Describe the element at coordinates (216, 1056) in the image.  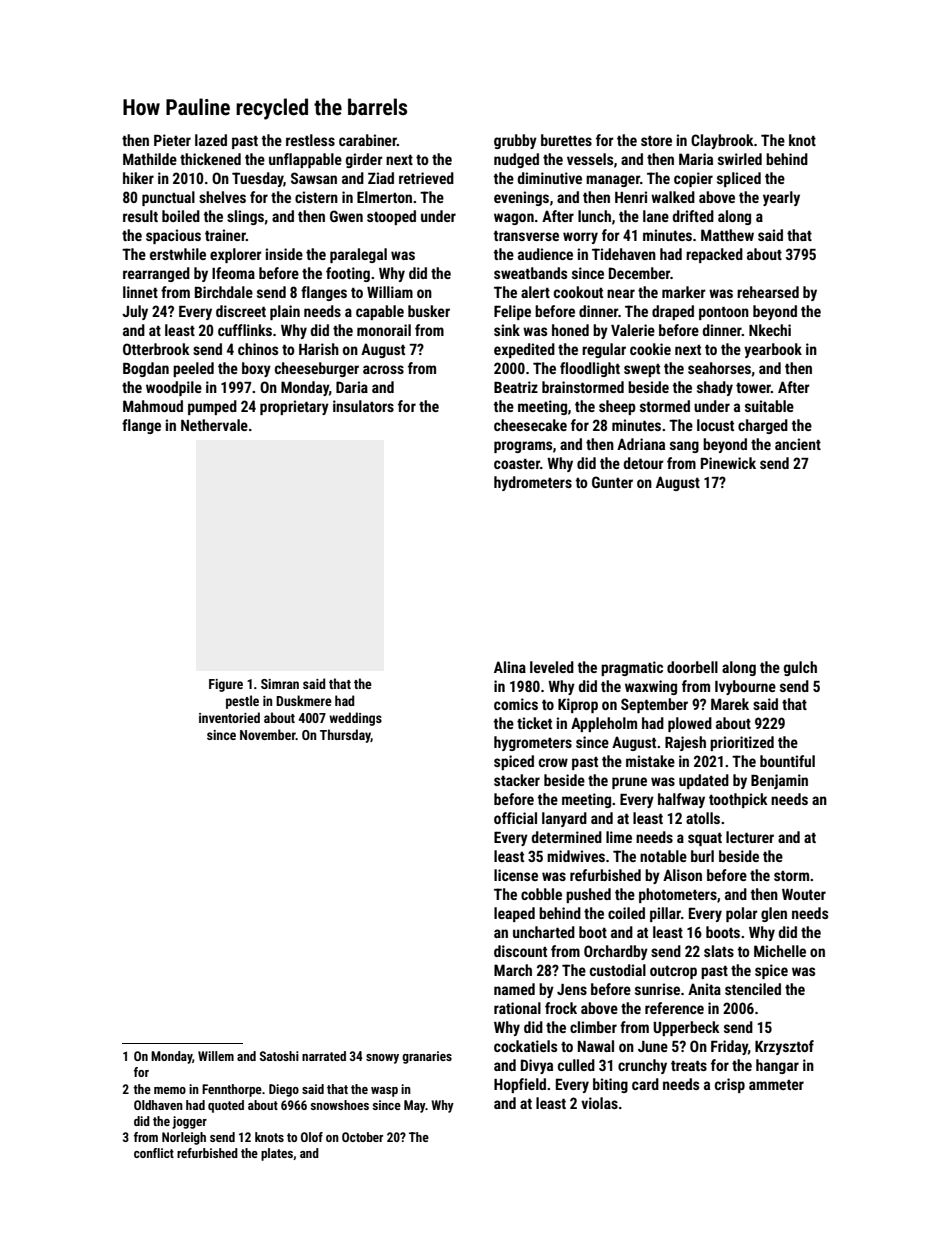
I see `Willem` at that location.
